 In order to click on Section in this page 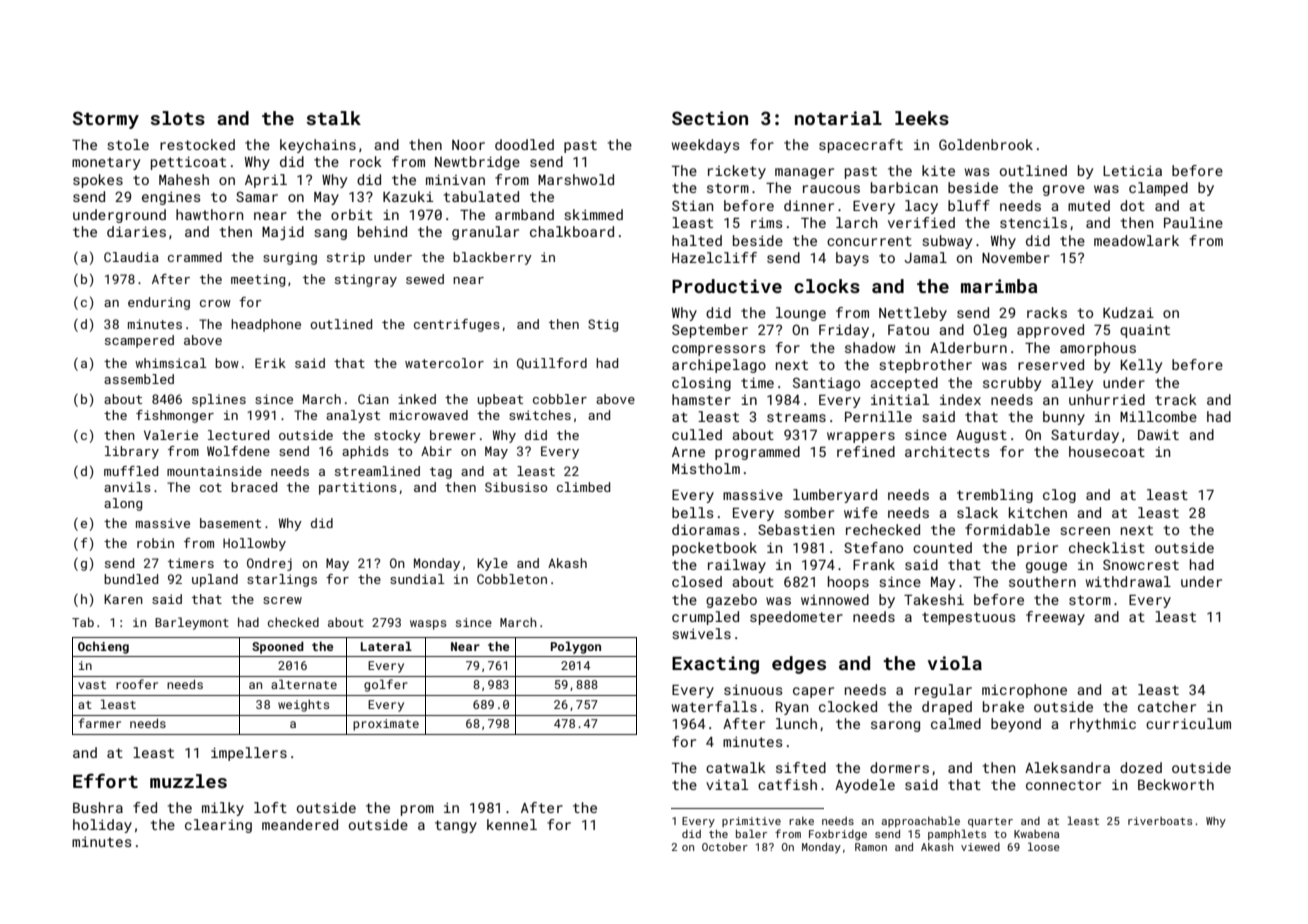, I will do `click(710, 118)`.
